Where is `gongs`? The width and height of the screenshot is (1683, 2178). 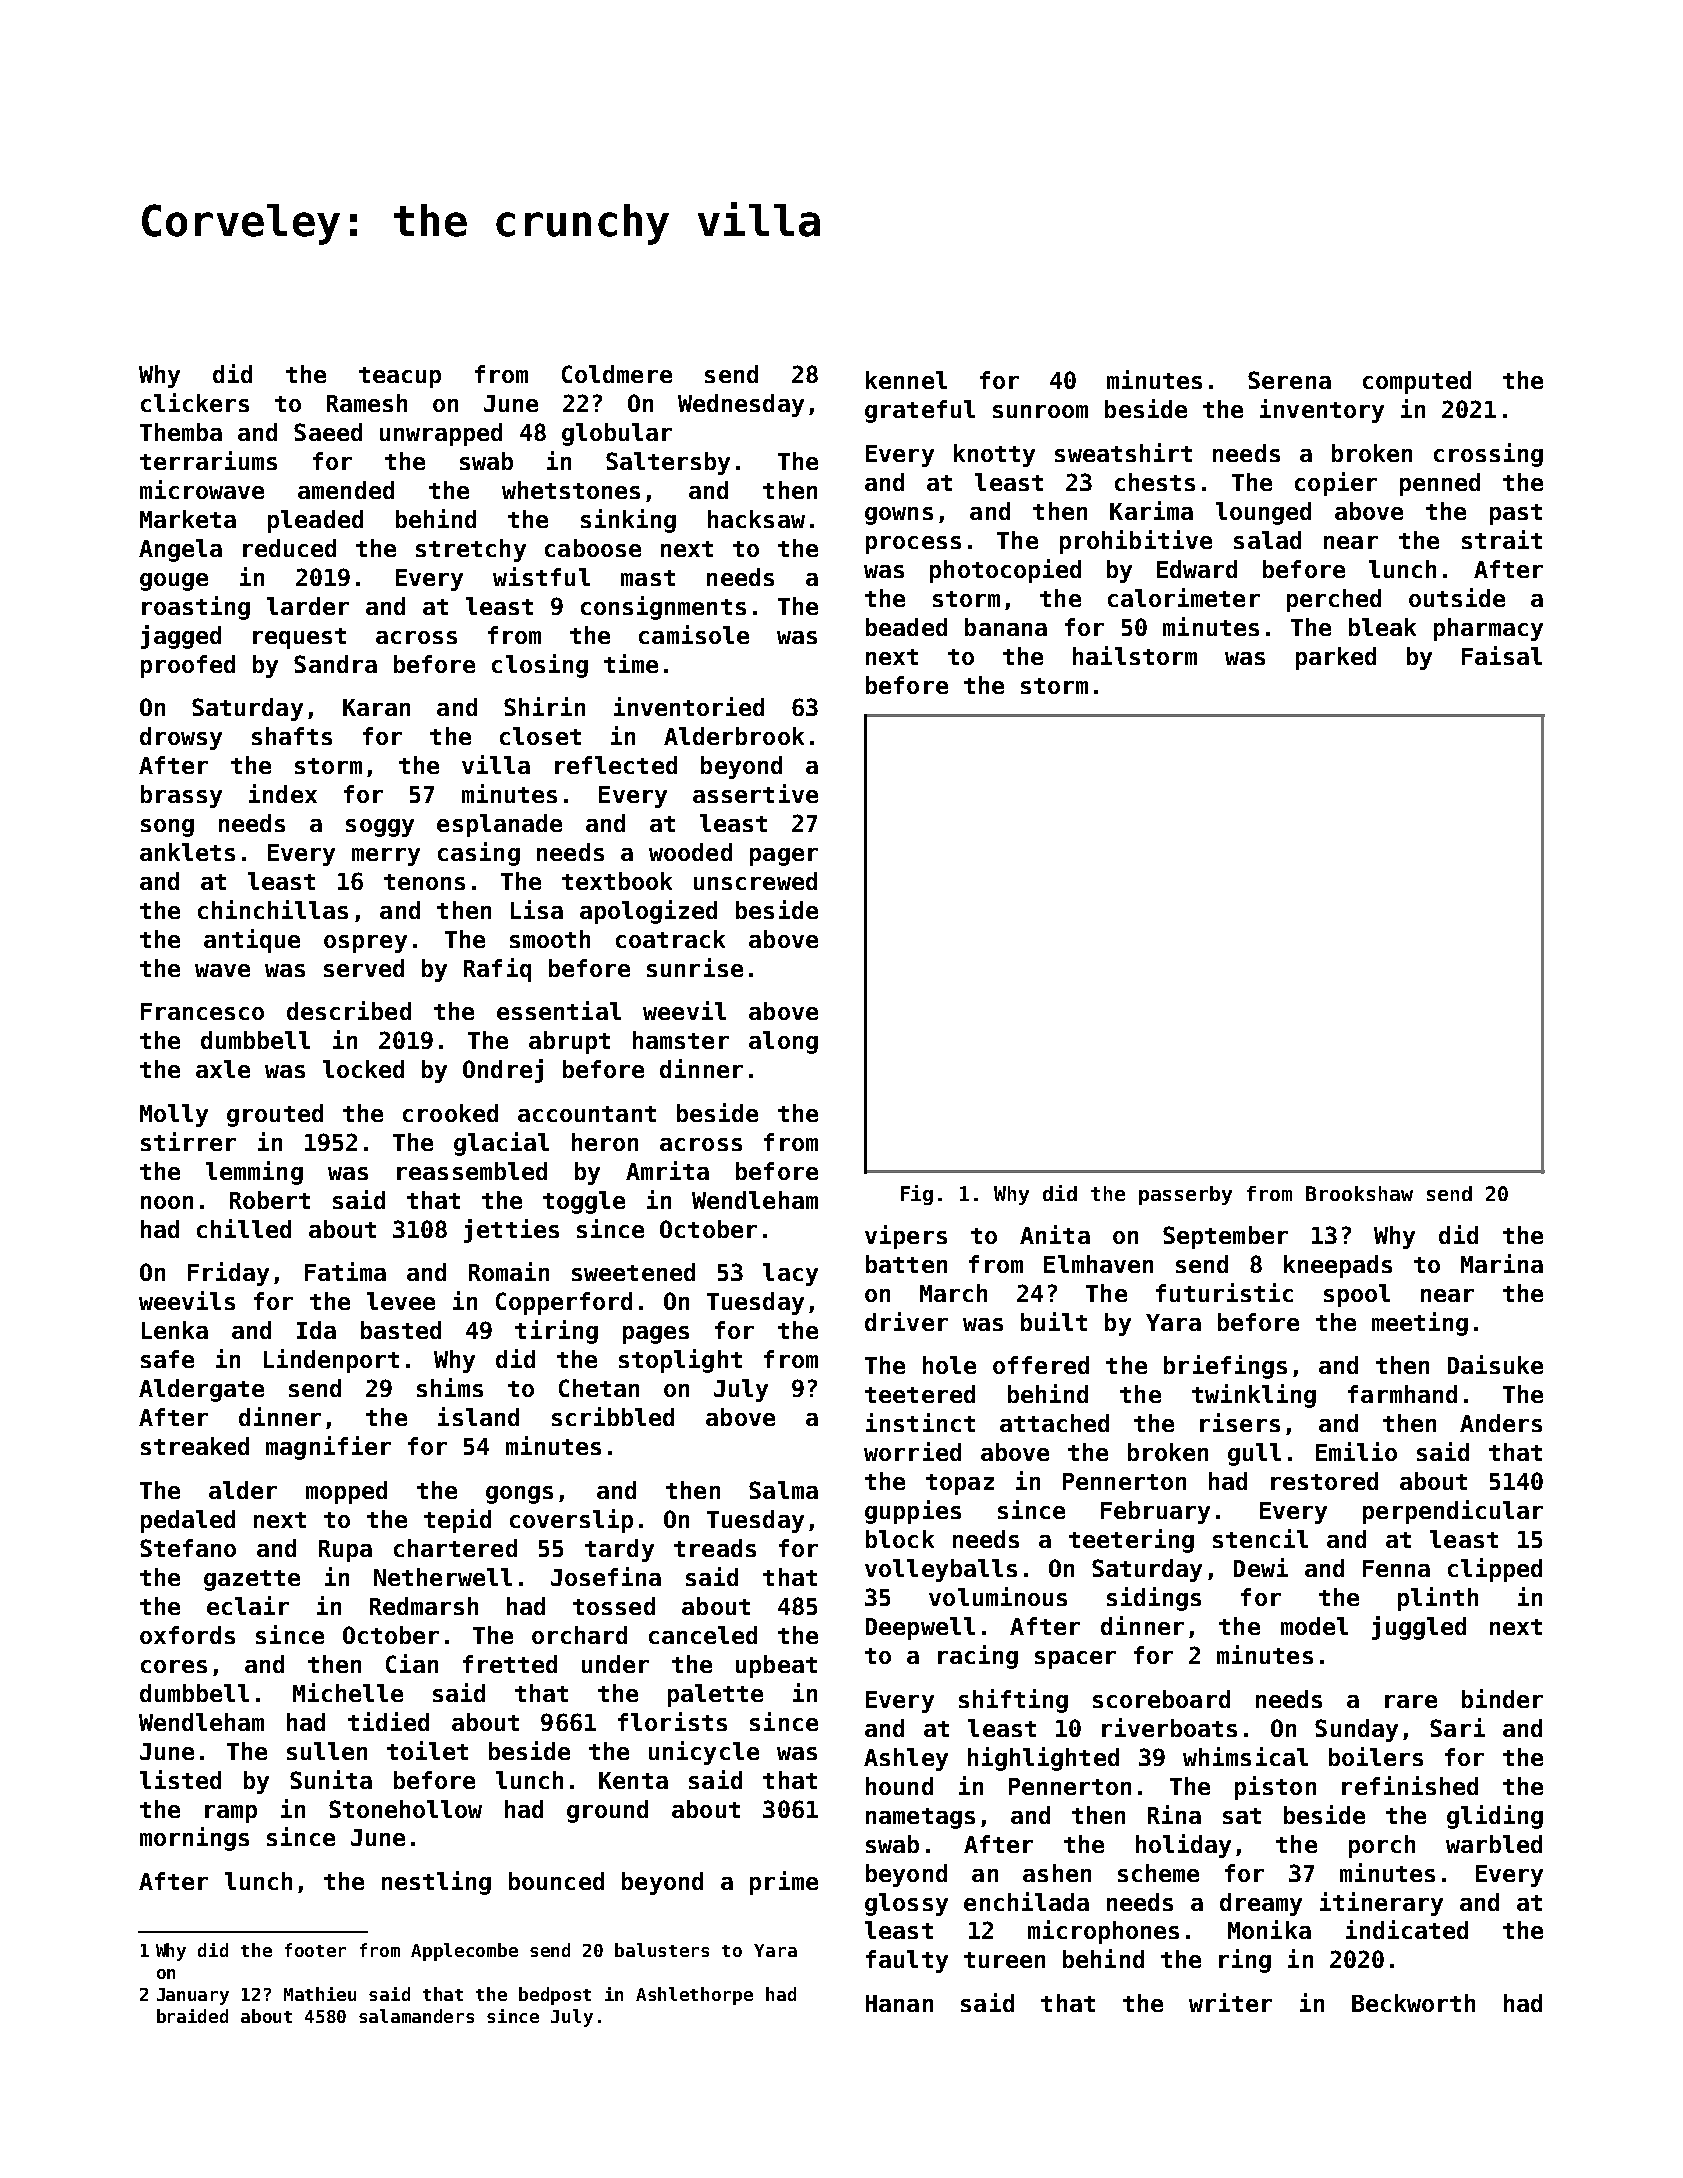
gongs is located at coordinates (519, 1495).
